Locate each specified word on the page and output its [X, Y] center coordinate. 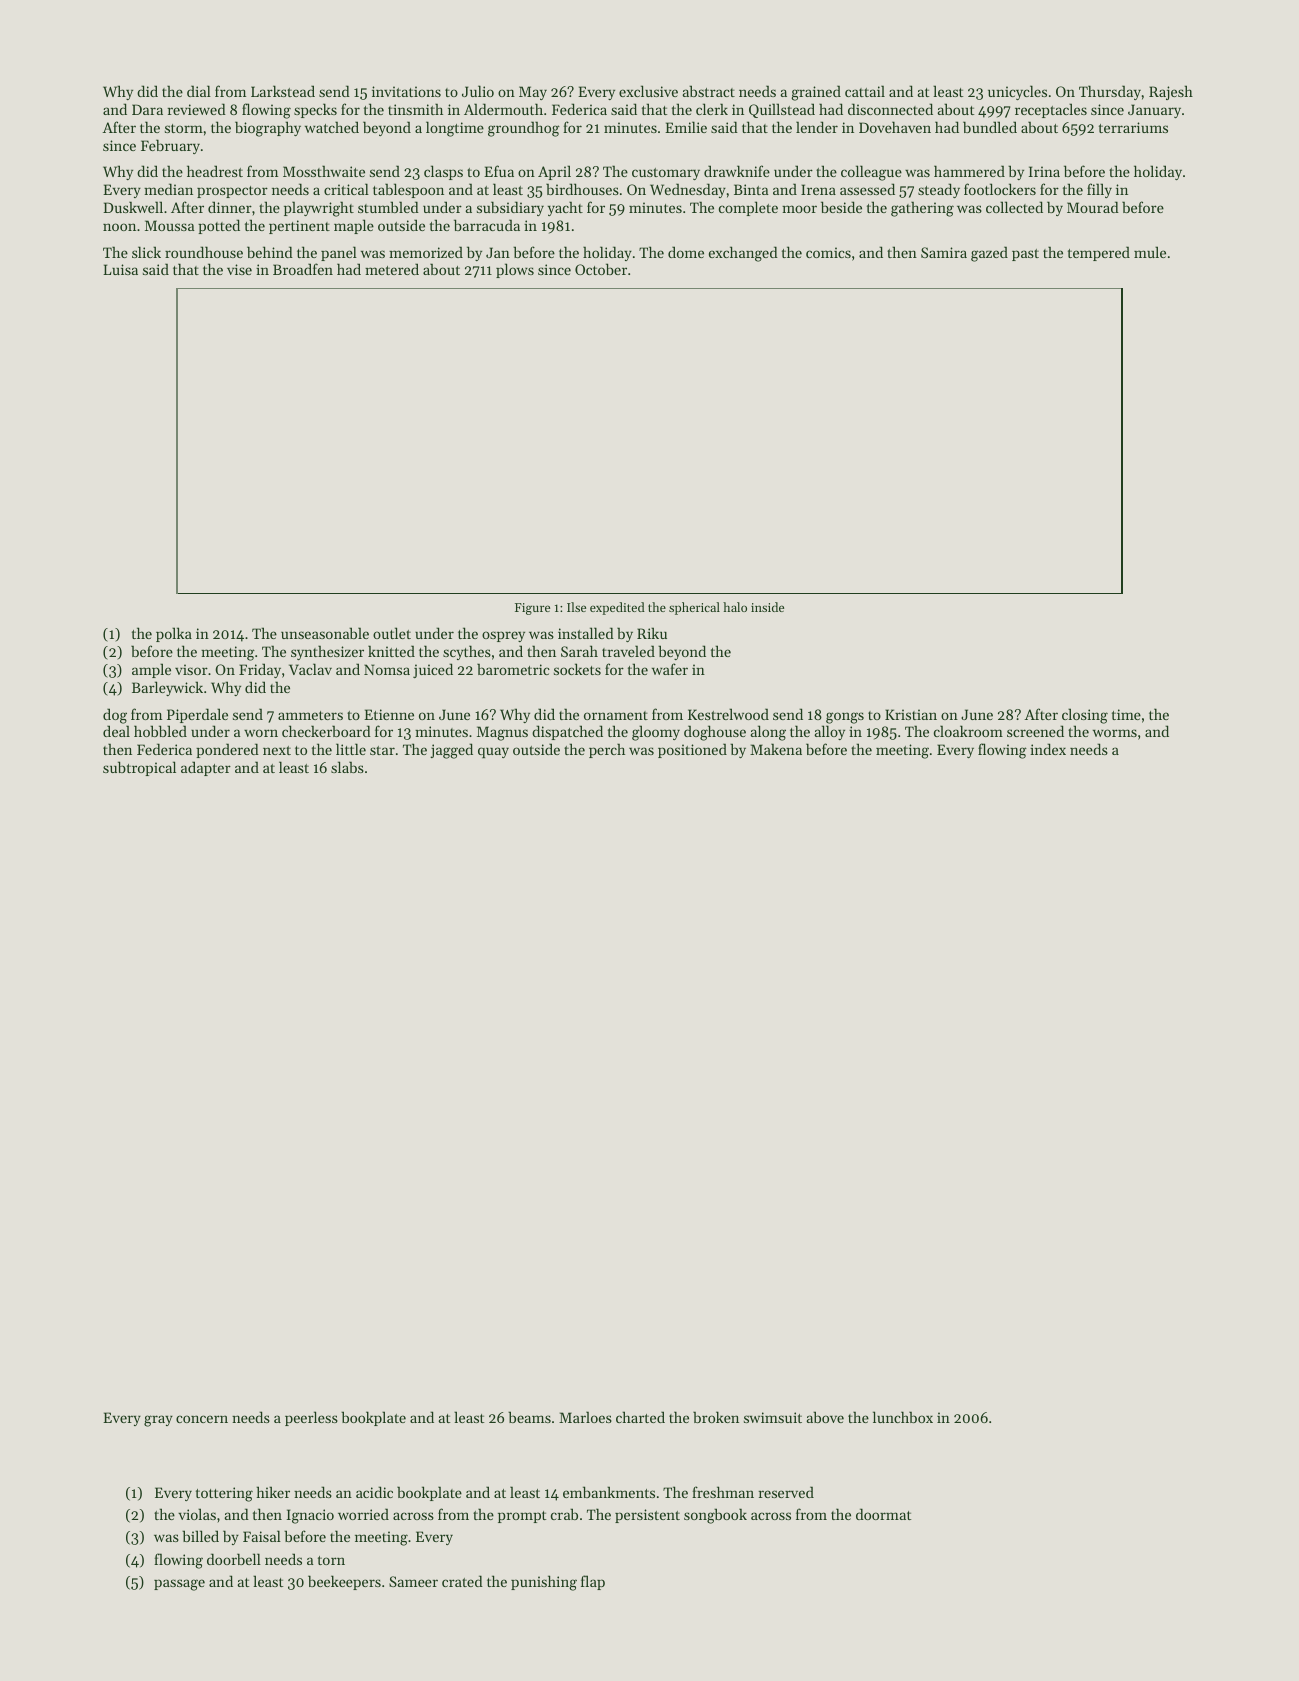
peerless [311, 1418]
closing [1085, 716]
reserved [786, 1492]
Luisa [120, 269]
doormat [883, 1514]
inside [767, 607]
